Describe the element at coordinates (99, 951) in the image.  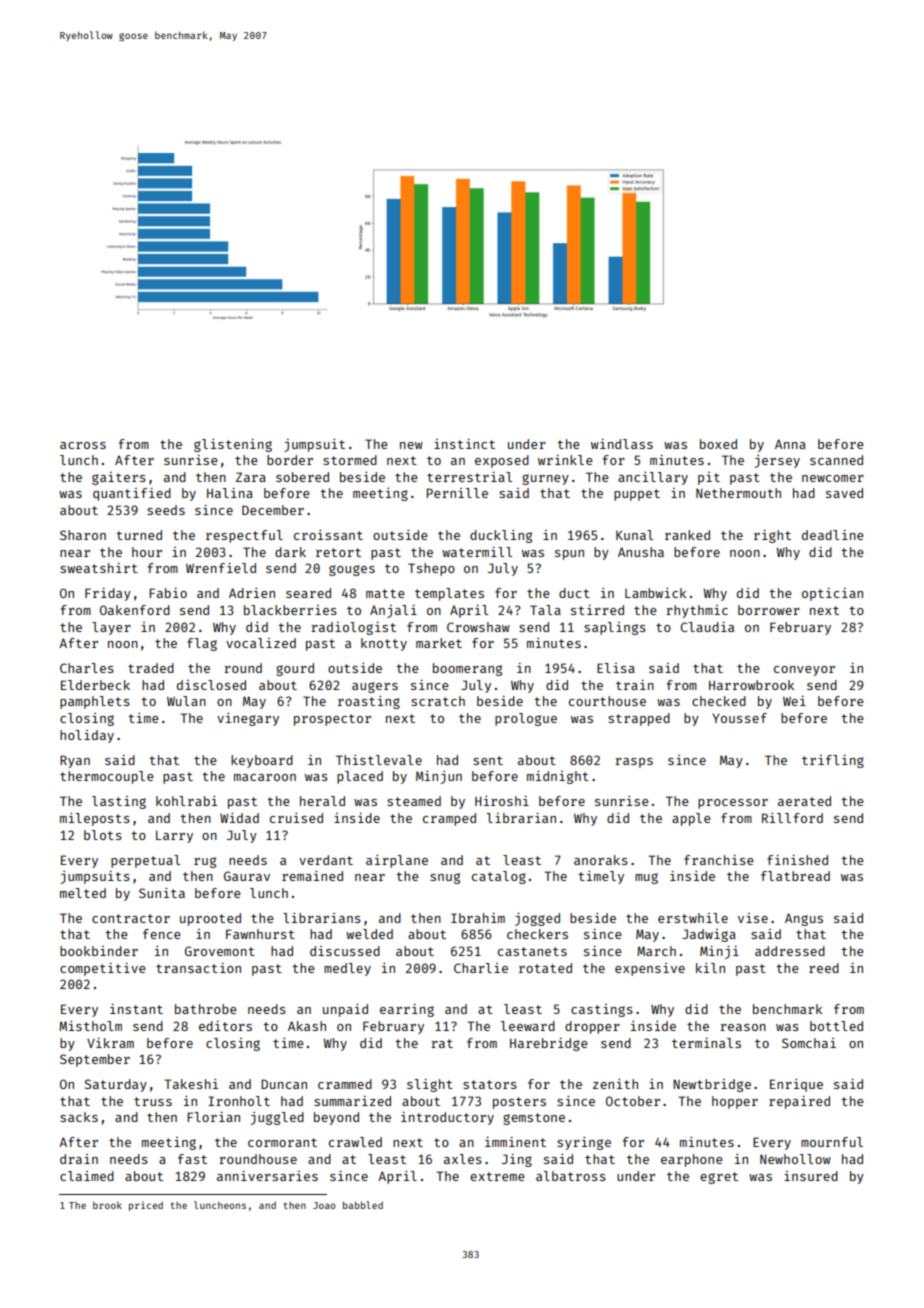
I see `bookbinder` at that location.
